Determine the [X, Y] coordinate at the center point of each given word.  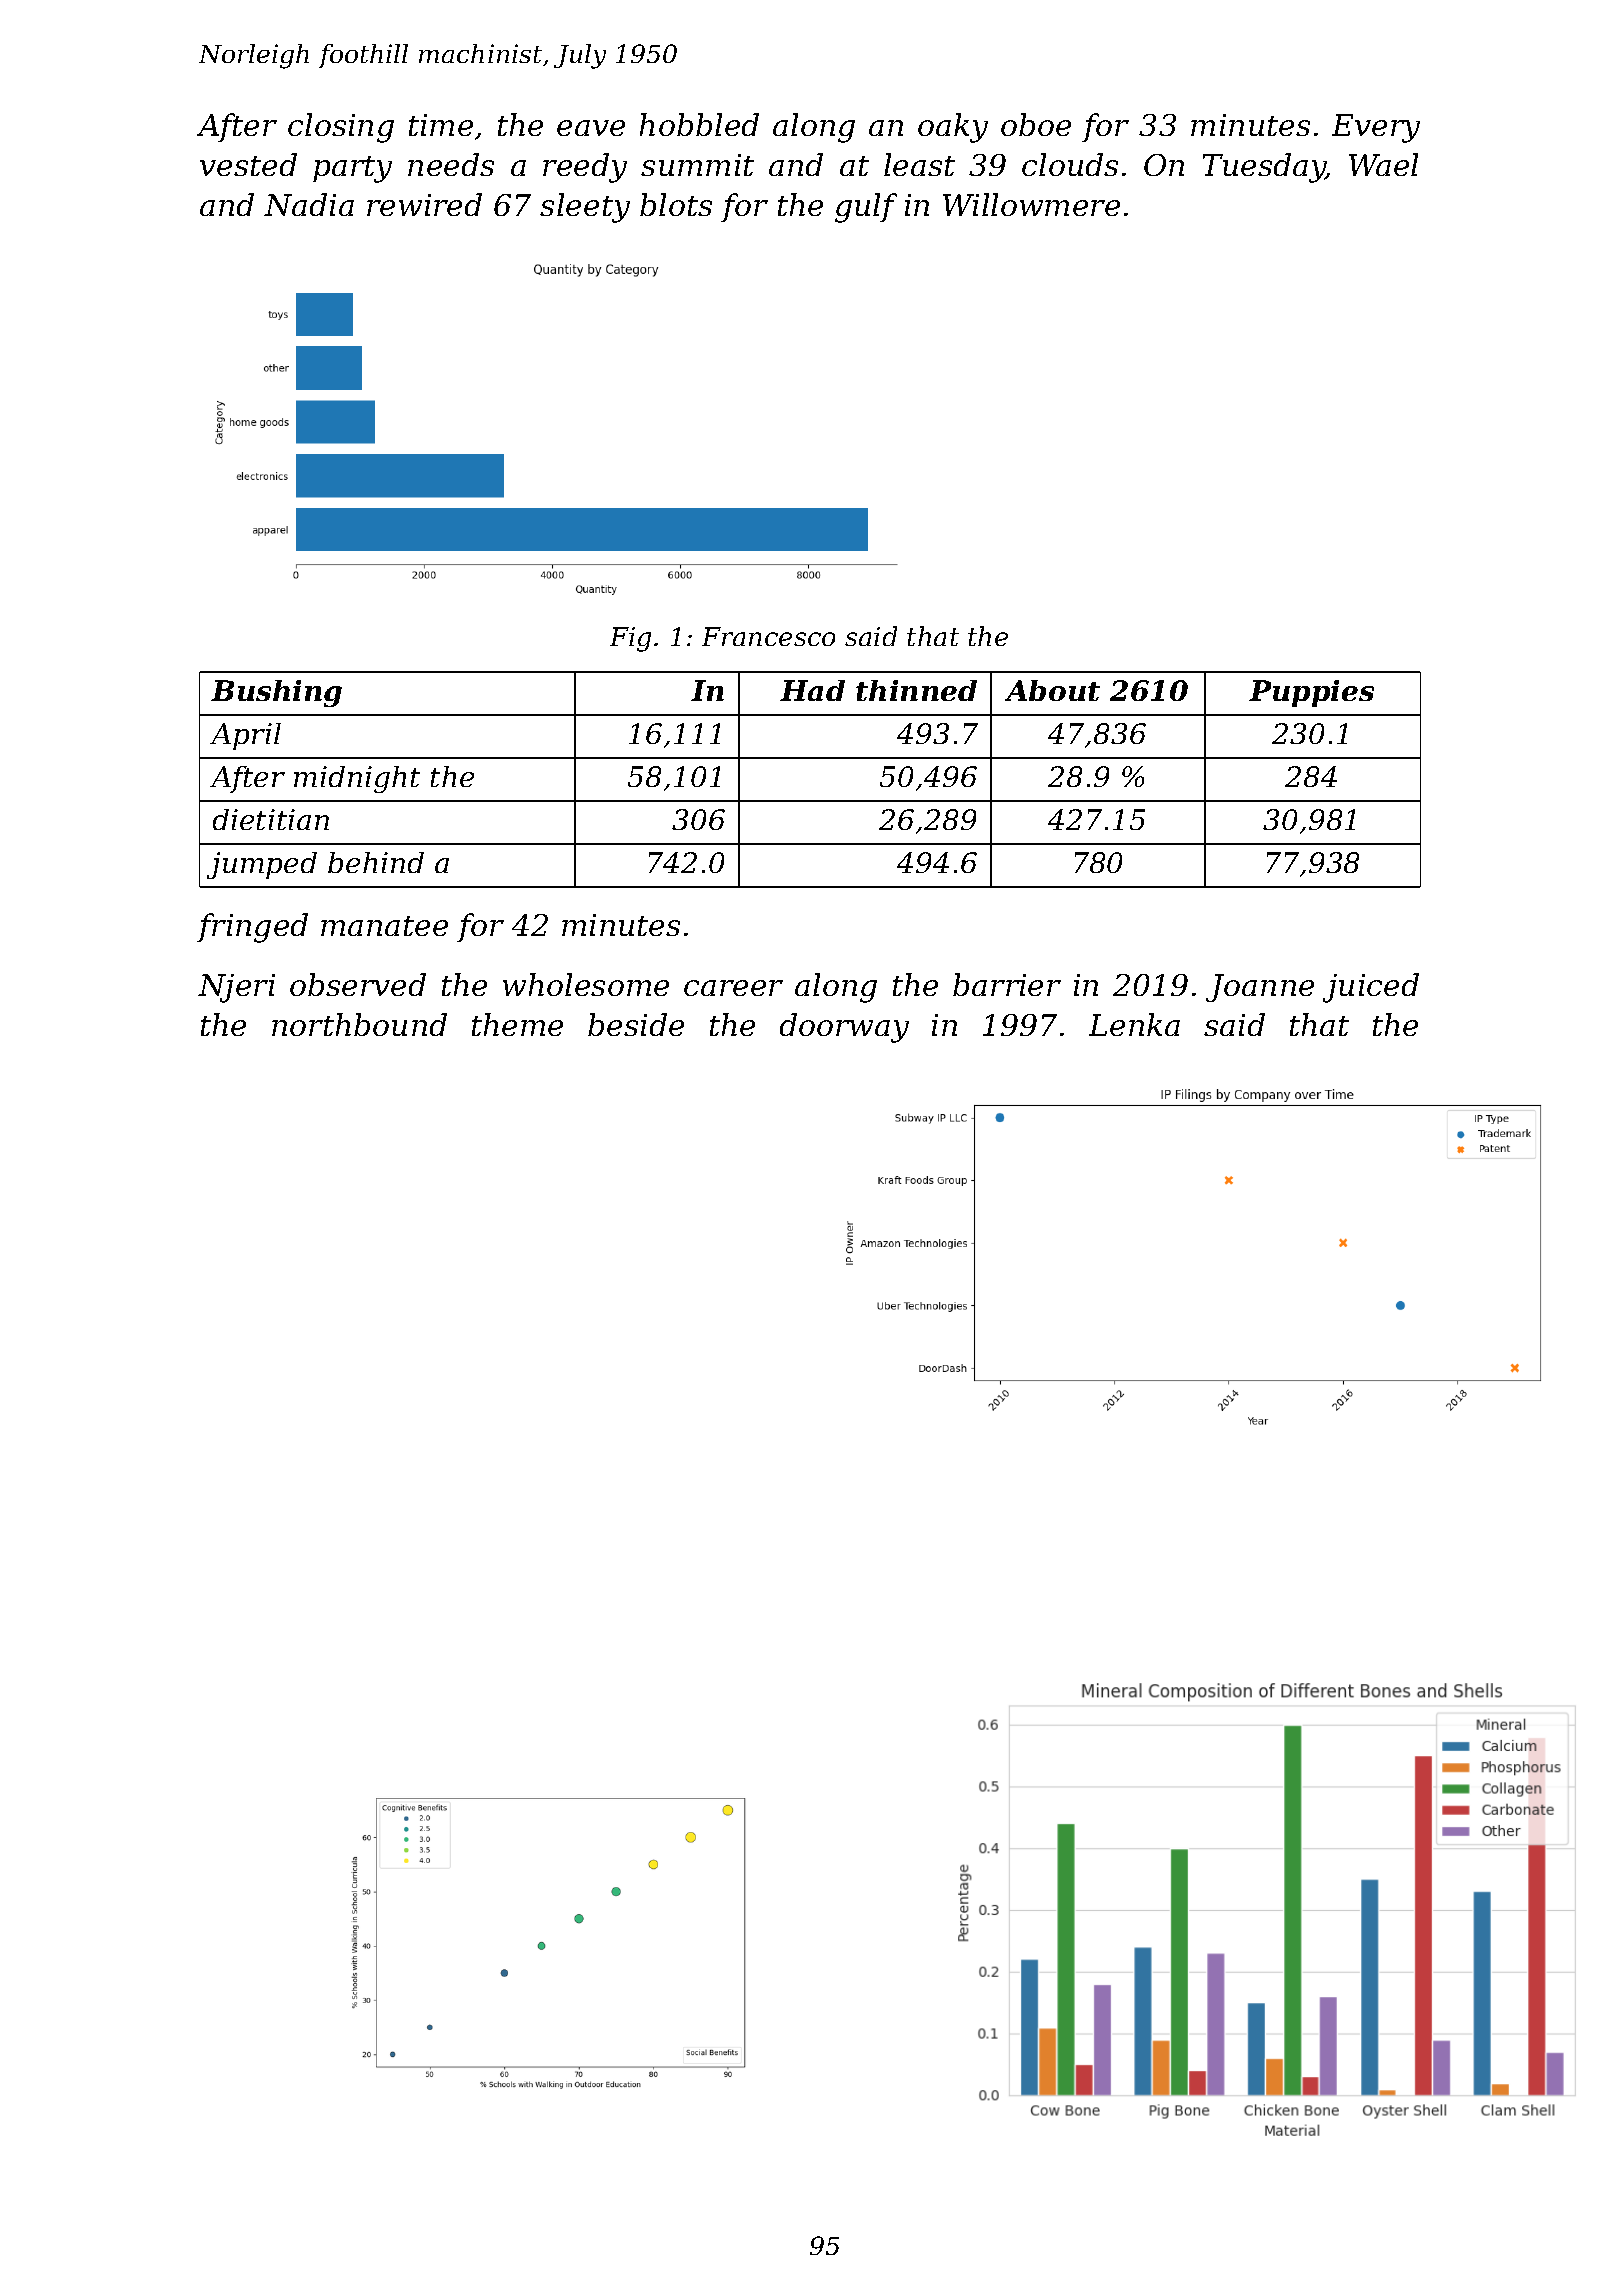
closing [341, 128]
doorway [844, 1028]
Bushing [276, 693]
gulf [866, 208]
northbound [359, 1024]
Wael [1383, 164]
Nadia [309, 204]
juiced [1371, 988]
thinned [916, 690]
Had [812, 690]
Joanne [1260, 988]
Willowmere [1031, 204]
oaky [953, 128]
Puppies [1311, 693]
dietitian [271, 819]
